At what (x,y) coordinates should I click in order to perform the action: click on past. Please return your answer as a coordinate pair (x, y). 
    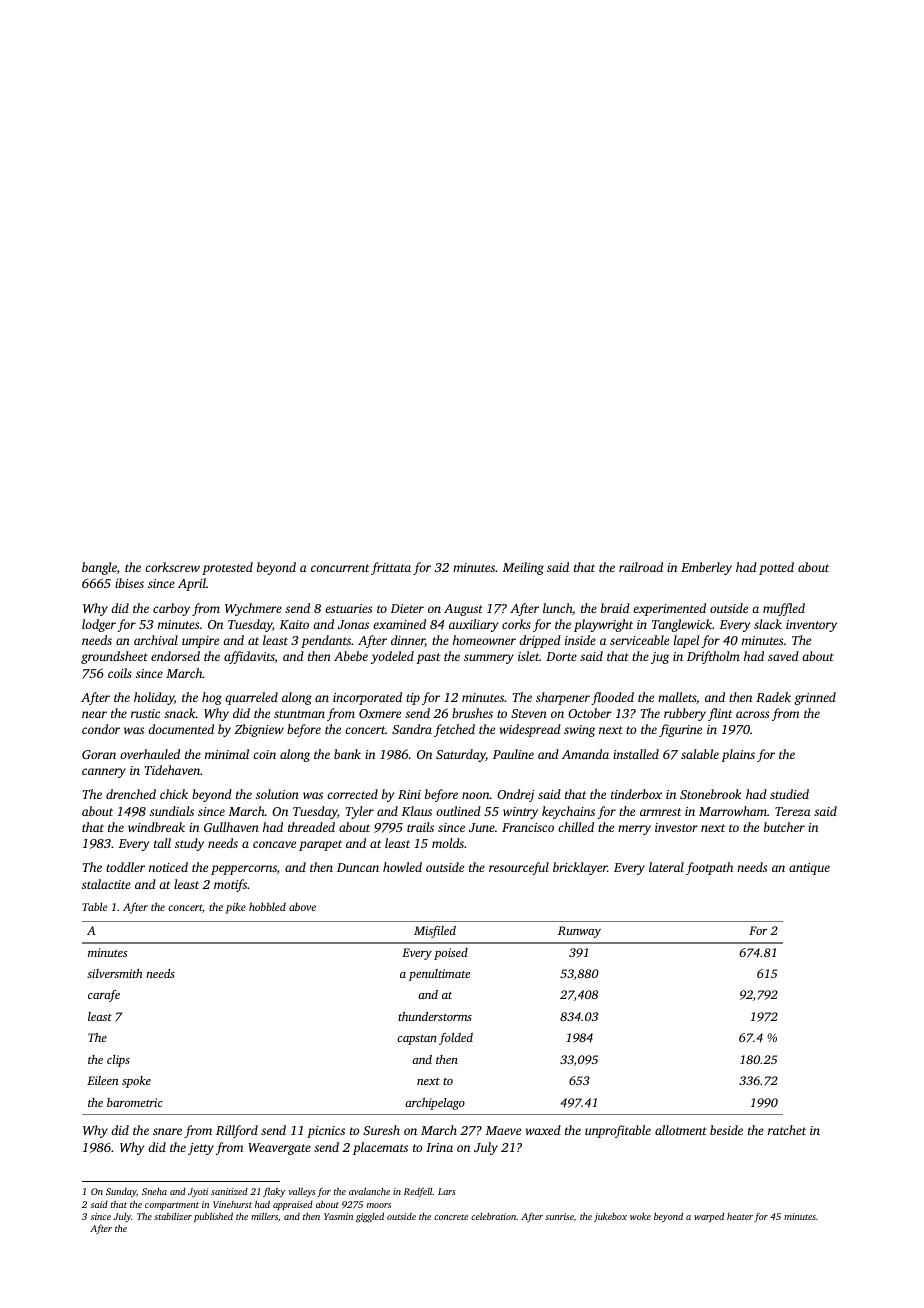
    Looking at the image, I should click on (428, 658).
